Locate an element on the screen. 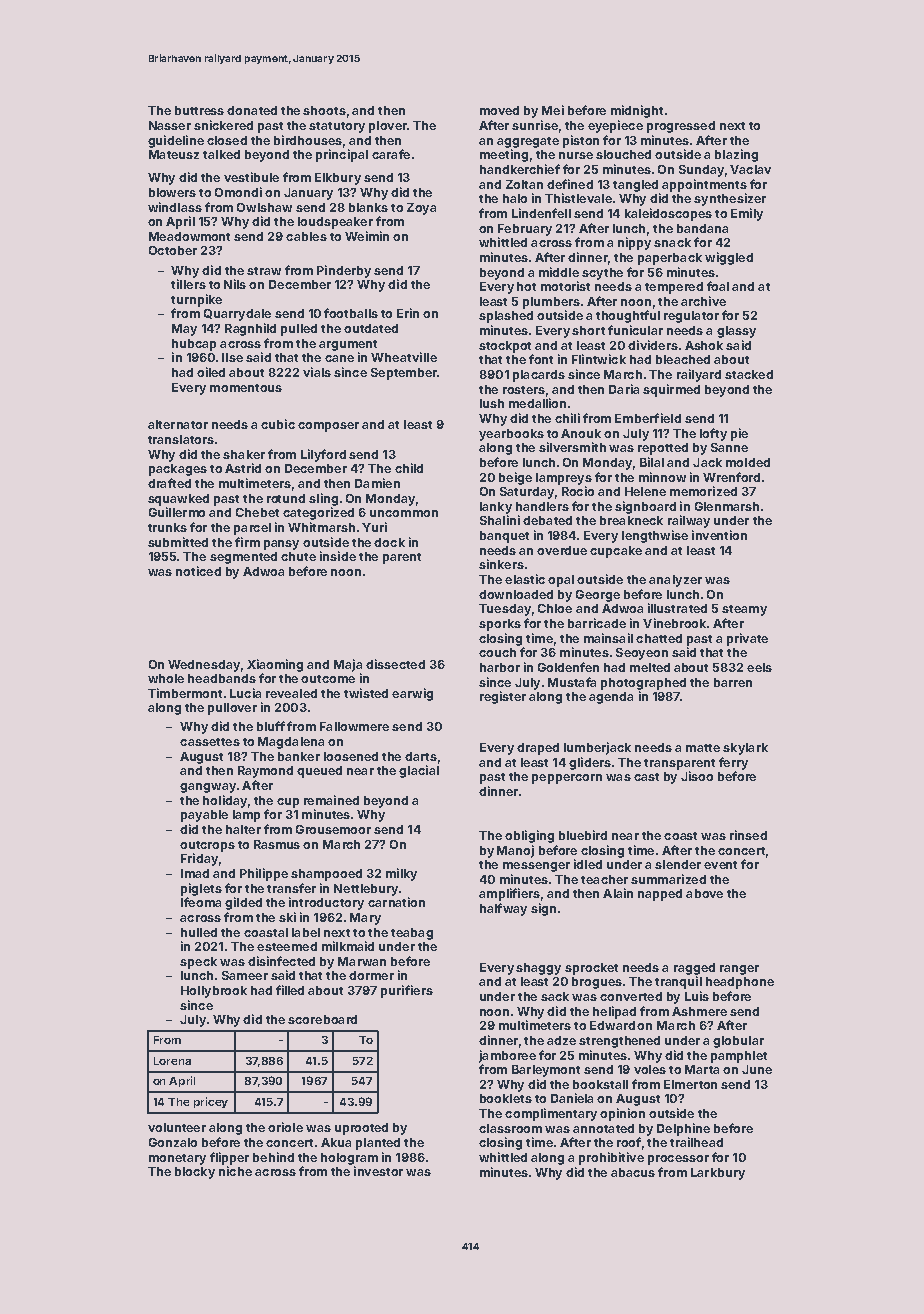 The width and height of the screenshot is (924, 1314). illustrated is located at coordinates (677, 608).
